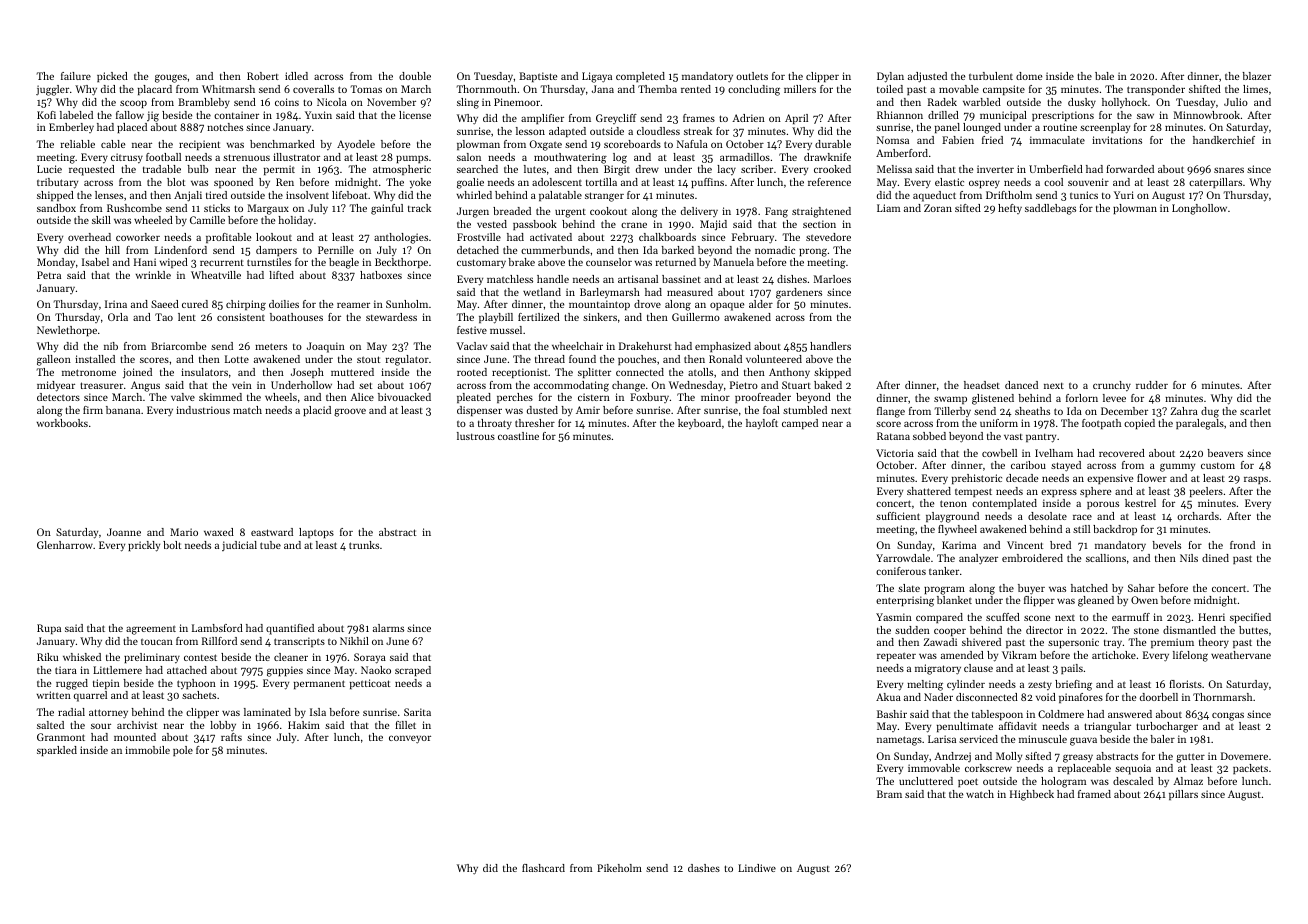  What do you see at coordinates (927, 77) in the screenshot?
I see `adjusted` at bounding box center [927, 77].
